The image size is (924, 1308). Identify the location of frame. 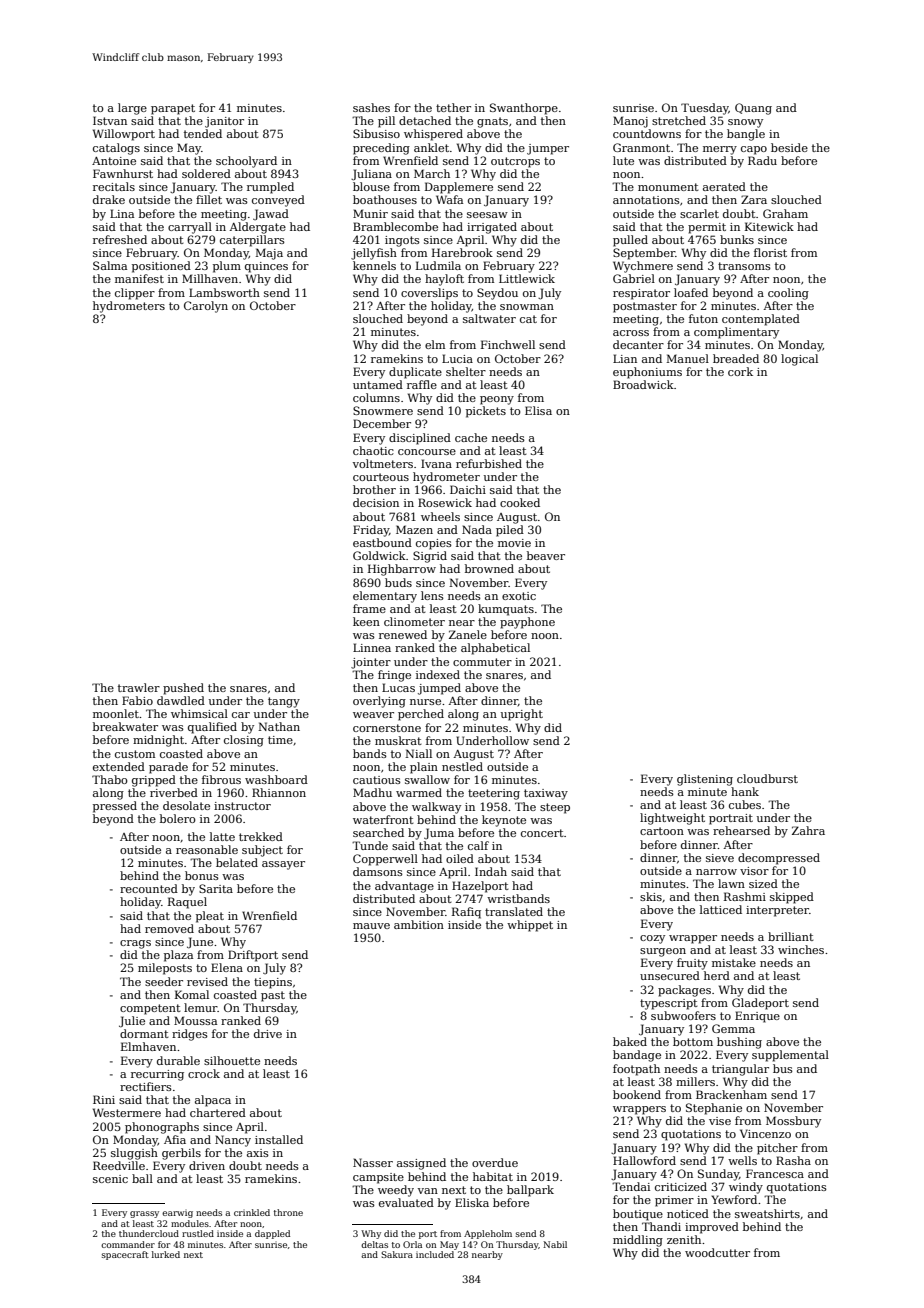
(369, 608).
